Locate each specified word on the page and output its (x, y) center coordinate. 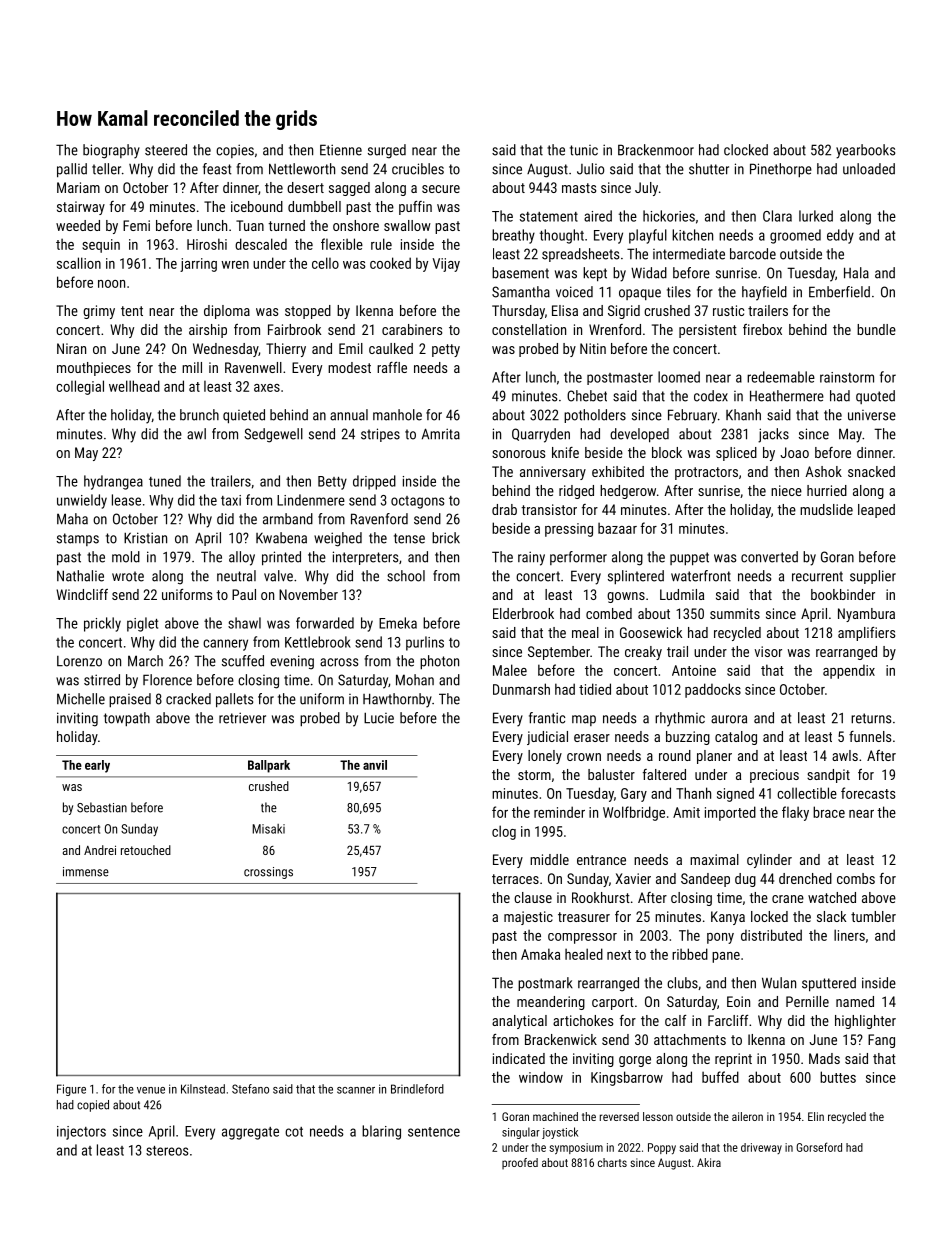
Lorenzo (79, 661)
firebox (762, 329)
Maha (72, 519)
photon (439, 662)
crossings (268, 873)
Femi (136, 225)
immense (86, 872)
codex (711, 396)
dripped (374, 482)
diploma (227, 312)
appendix (849, 672)
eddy (840, 236)
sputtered (829, 984)
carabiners (412, 329)
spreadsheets (580, 255)
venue (151, 1090)
